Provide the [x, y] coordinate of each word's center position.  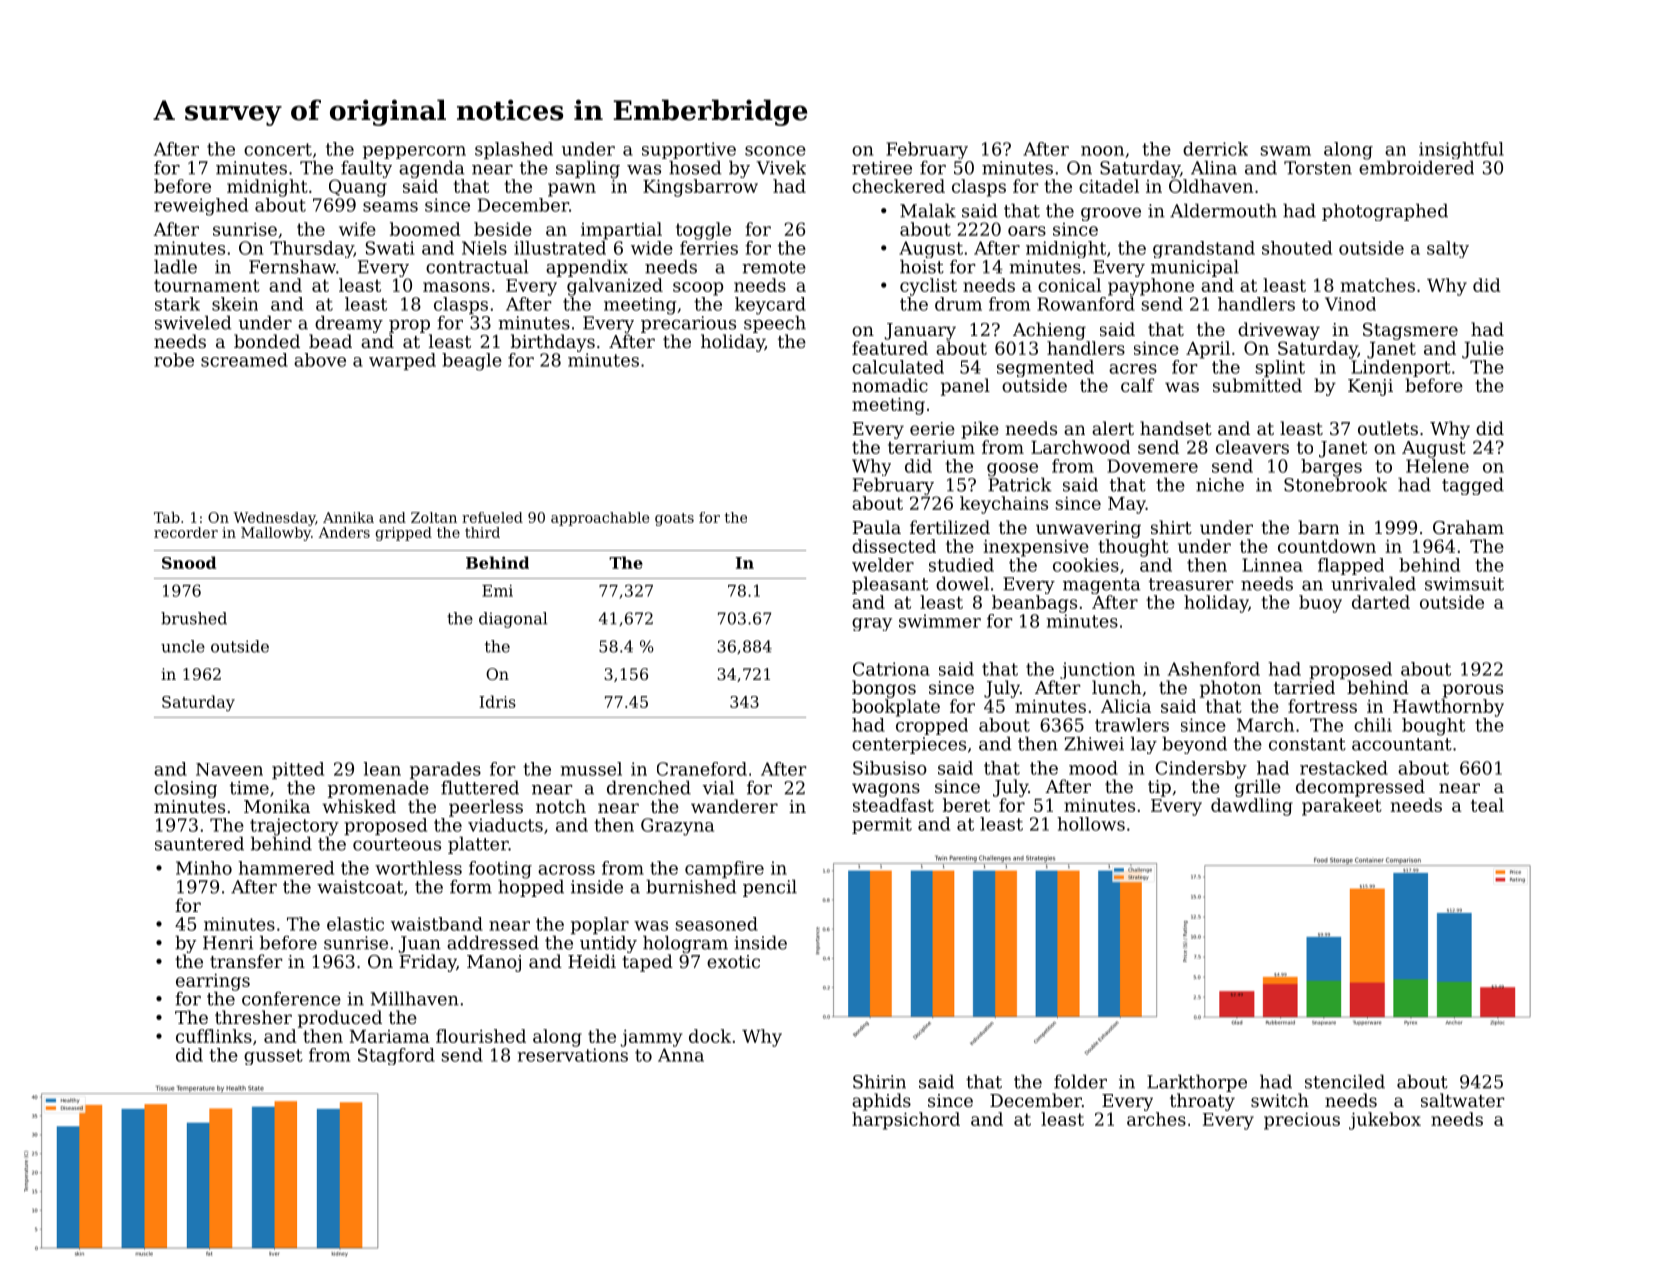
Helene [1437, 466]
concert [278, 149]
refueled [492, 517]
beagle [472, 362]
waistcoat [360, 887]
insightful [1461, 150]
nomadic [890, 385]
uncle [183, 646]
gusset [273, 1057]
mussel [591, 769]
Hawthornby [1448, 708]
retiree [882, 168]
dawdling [1252, 807]
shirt [1171, 527]
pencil [770, 888]
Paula [877, 527]
